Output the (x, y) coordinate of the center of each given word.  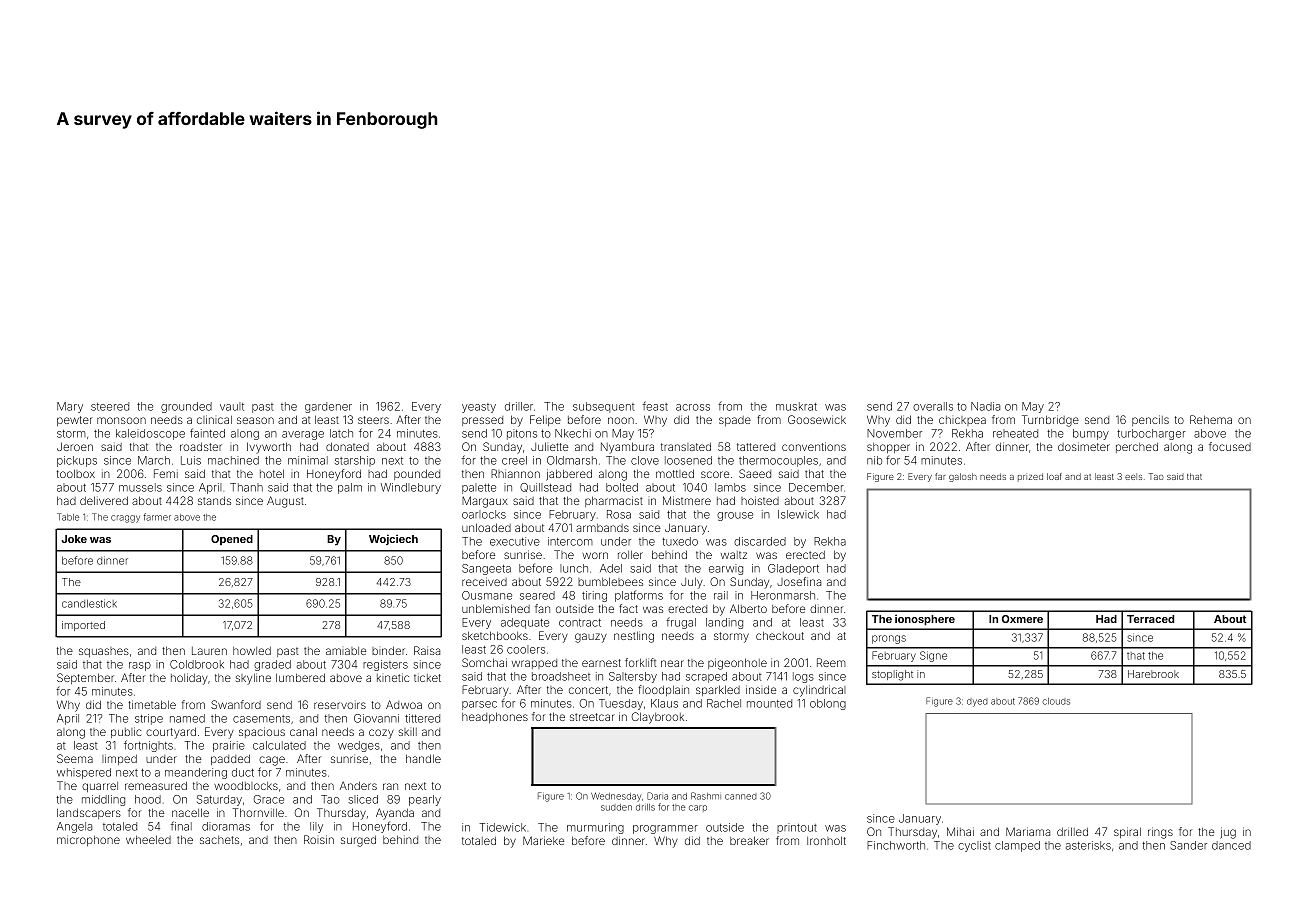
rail (721, 595)
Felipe (545, 420)
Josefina (799, 581)
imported (83, 626)
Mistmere (687, 500)
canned (741, 796)
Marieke (543, 840)
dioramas (226, 826)
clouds (1056, 701)
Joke (74, 539)
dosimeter (1084, 446)
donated (347, 446)
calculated (279, 745)
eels (1133, 476)
